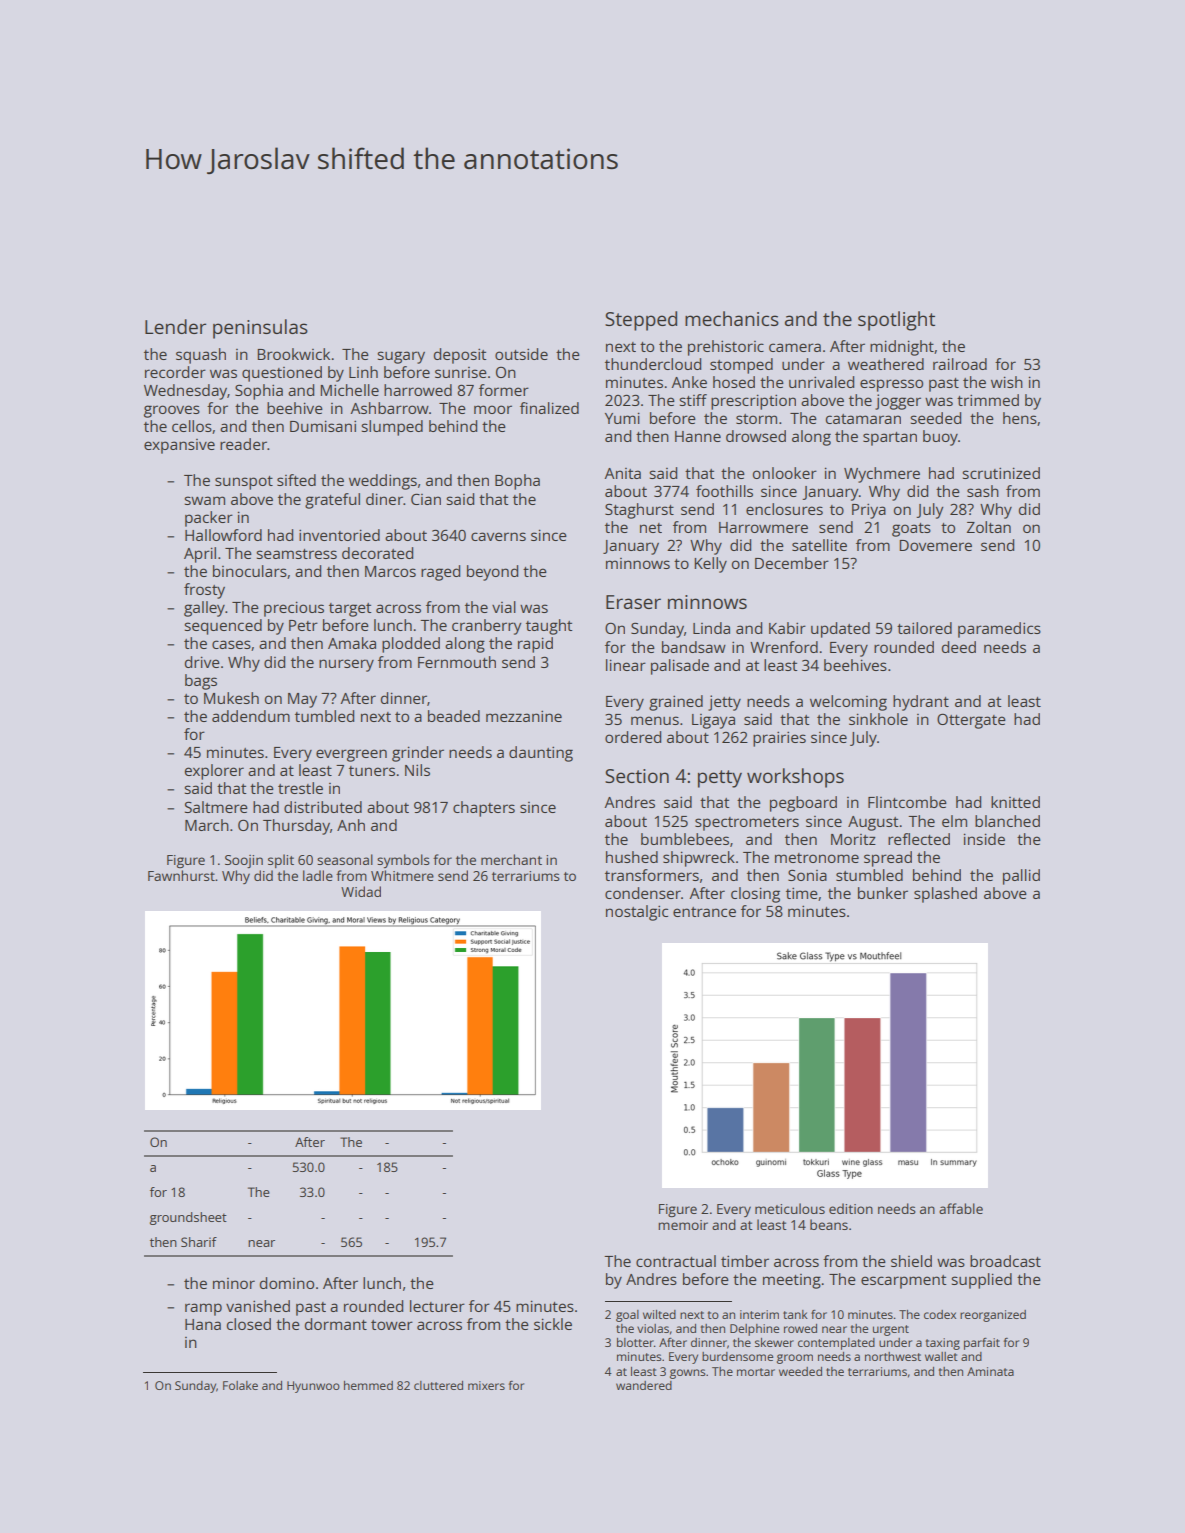  What do you see at coordinates (704, 912) in the document?
I see `entrance` at bounding box center [704, 912].
